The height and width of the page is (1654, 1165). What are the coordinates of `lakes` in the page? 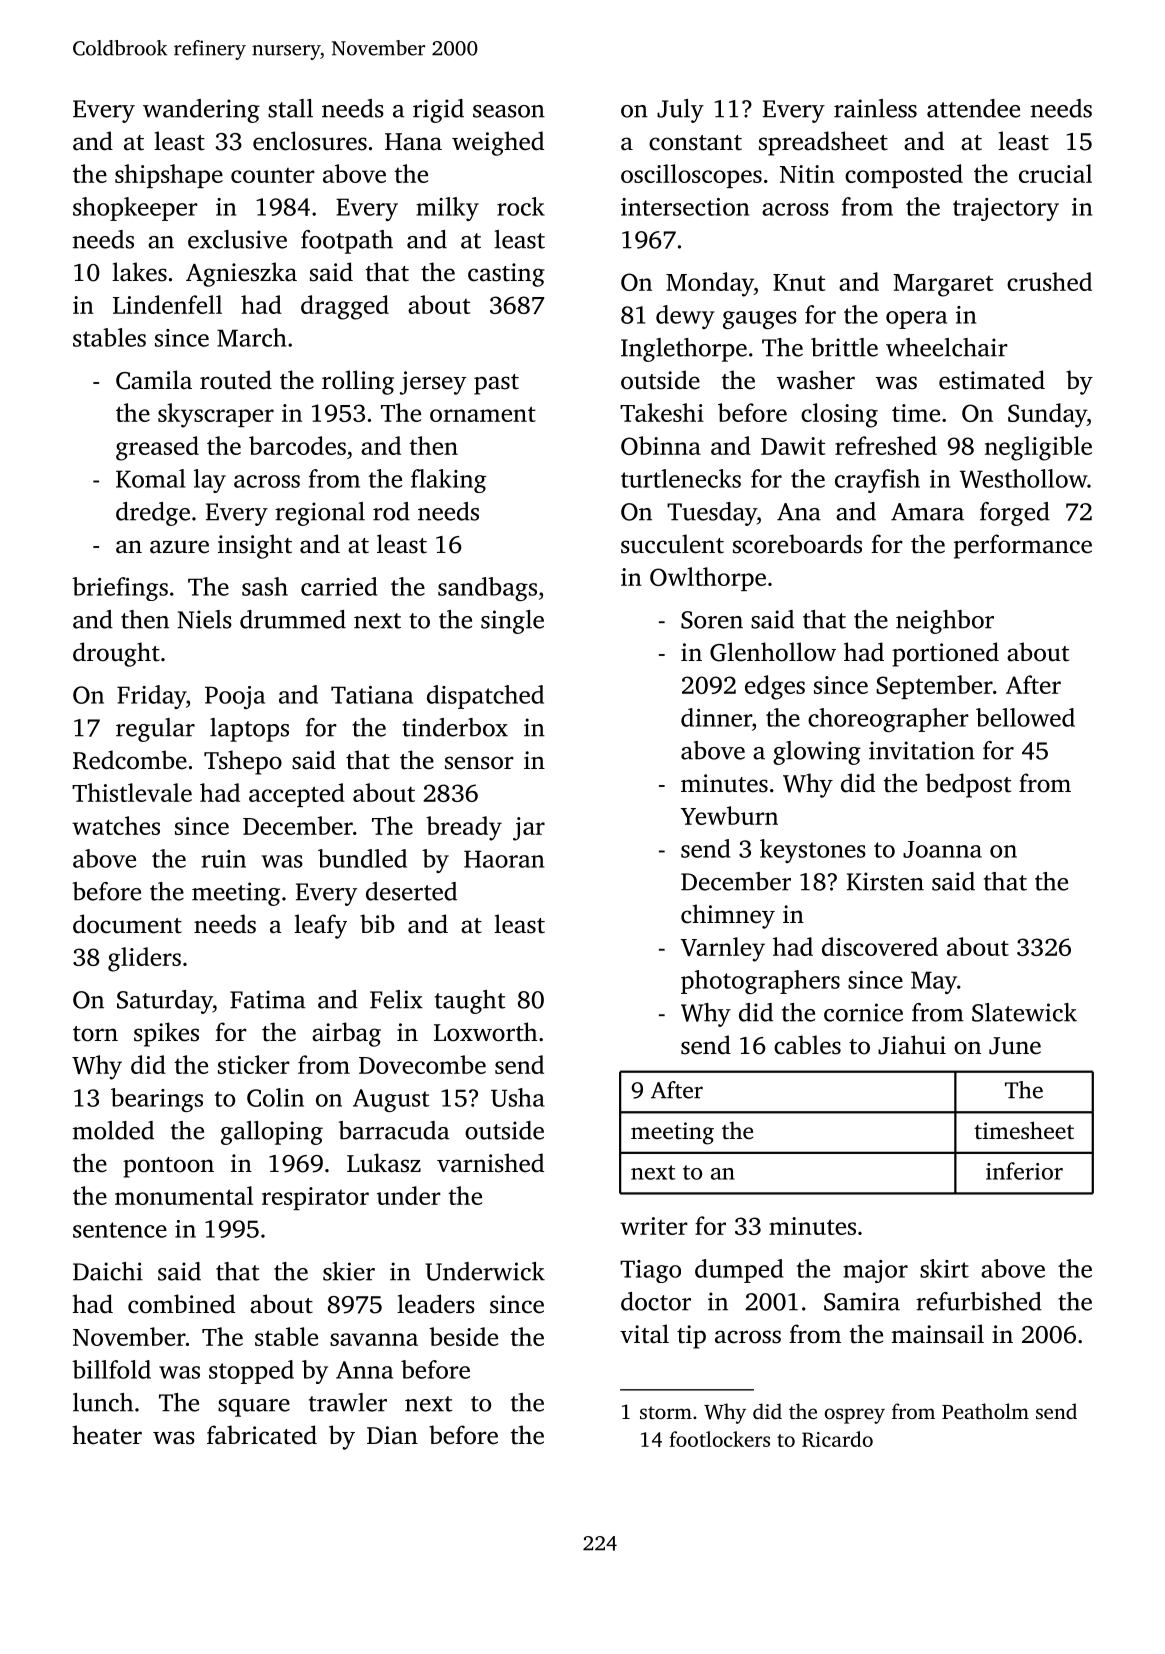 It's located at (139, 272).
